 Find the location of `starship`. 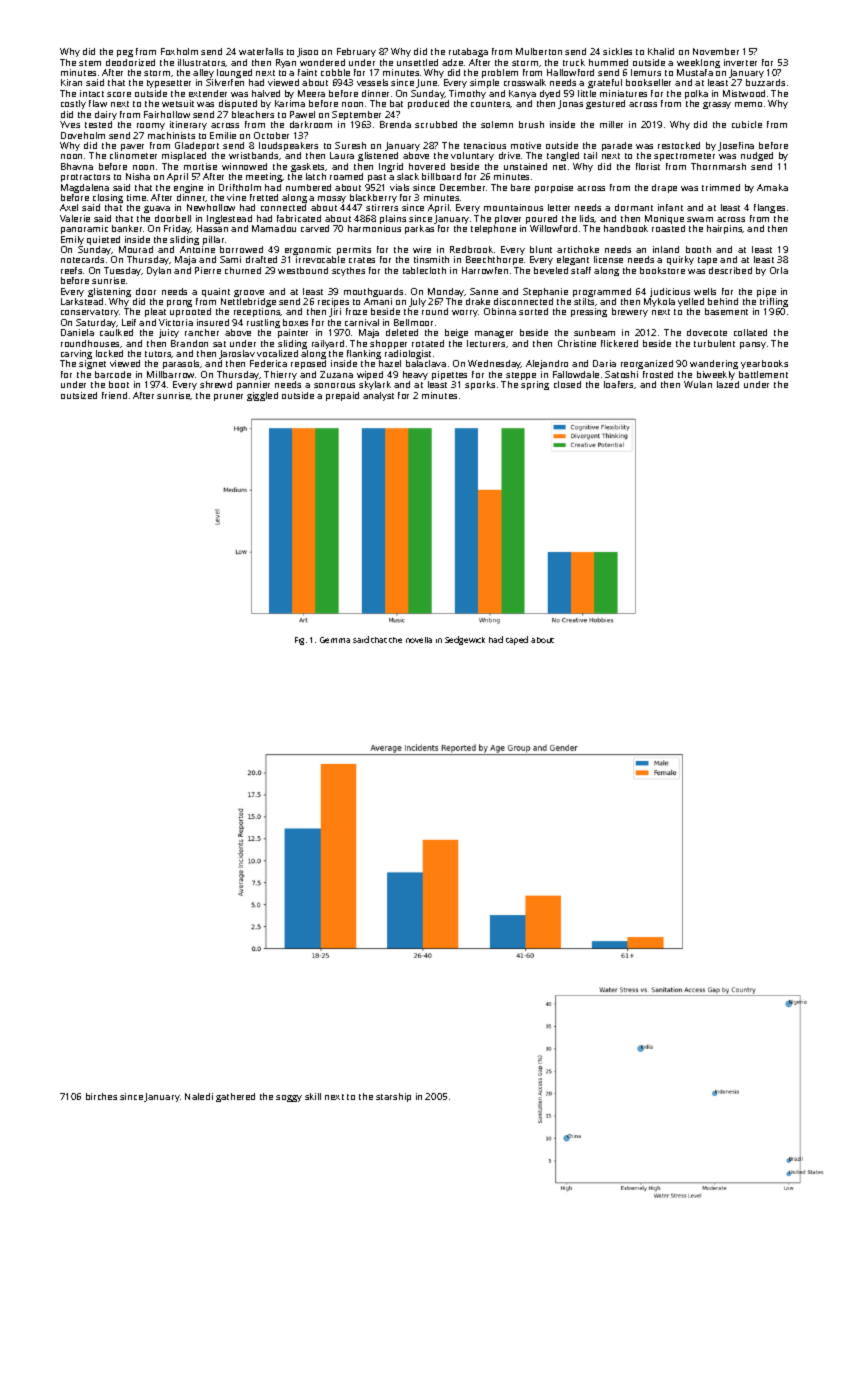

starship is located at coordinates (393, 1097).
